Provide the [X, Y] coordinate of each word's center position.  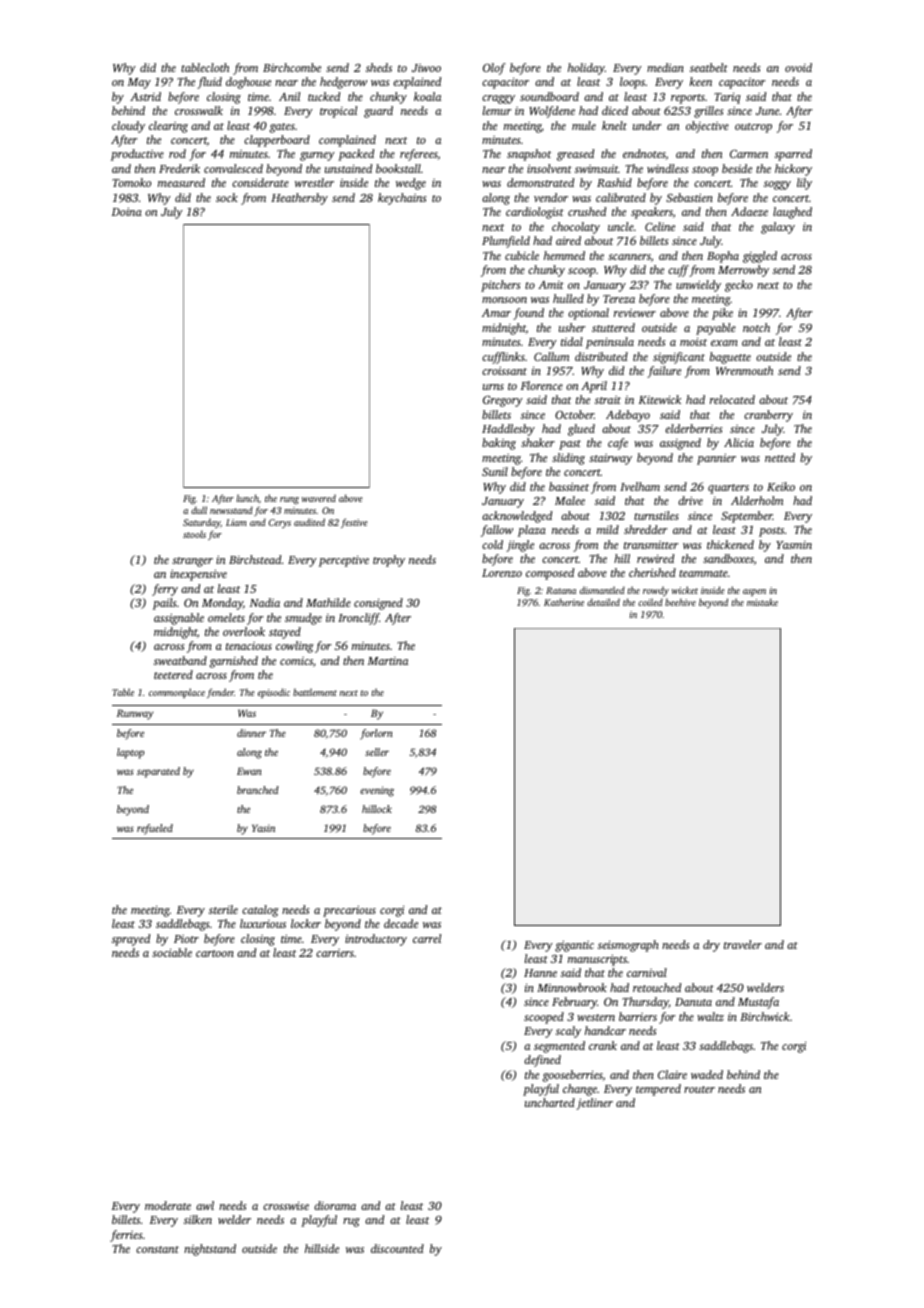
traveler [743, 944]
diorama [335, 1205]
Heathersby [299, 199]
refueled [155, 829]
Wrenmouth [744, 370]
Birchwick [765, 1016]
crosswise [286, 1205]
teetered [173, 674]
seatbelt [709, 67]
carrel [427, 938]
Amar [496, 313]
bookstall [398, 168]
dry [711, 946]
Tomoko [131, 182]
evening [377, 791]
